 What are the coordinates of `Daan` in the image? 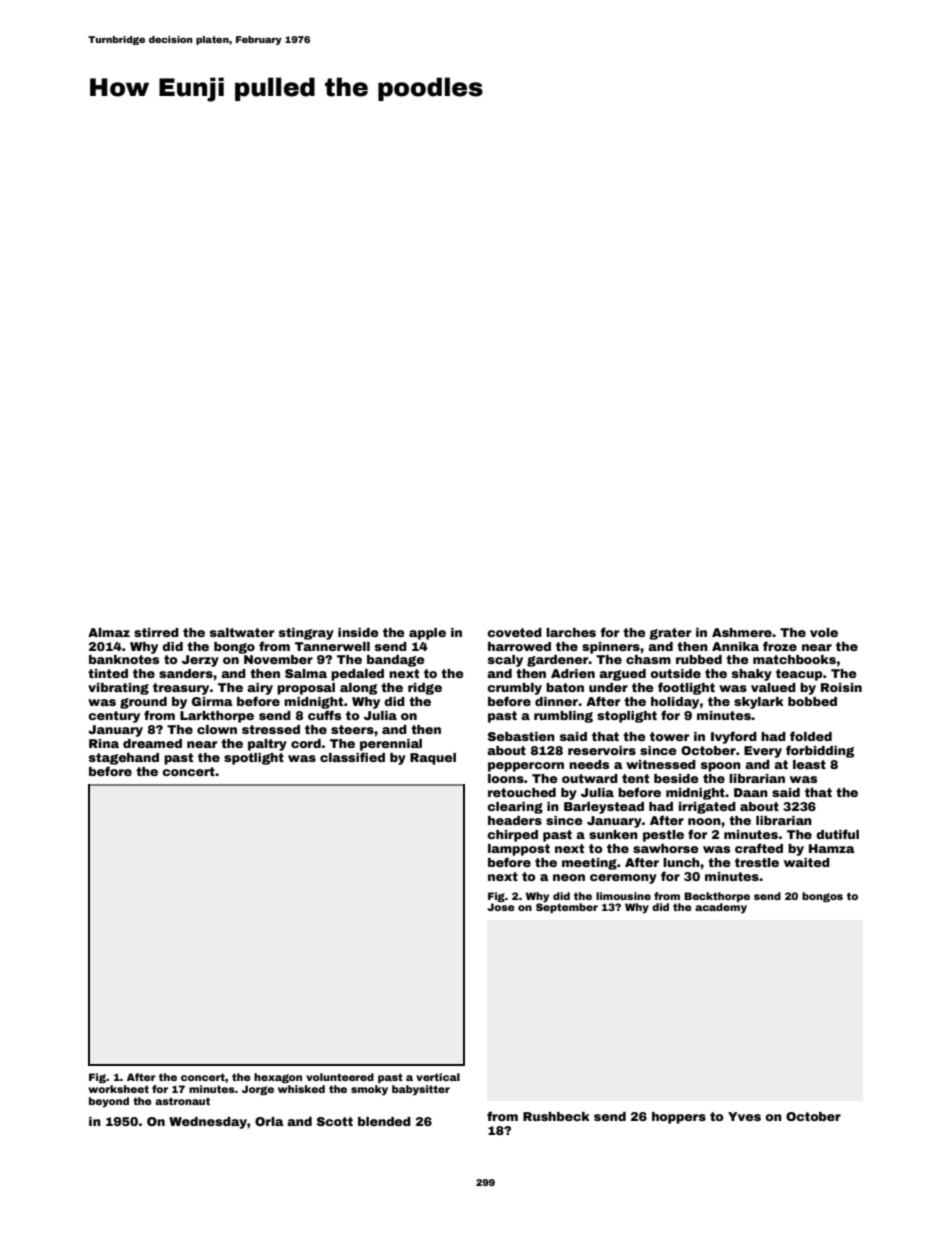 It's located at (751, 792).
